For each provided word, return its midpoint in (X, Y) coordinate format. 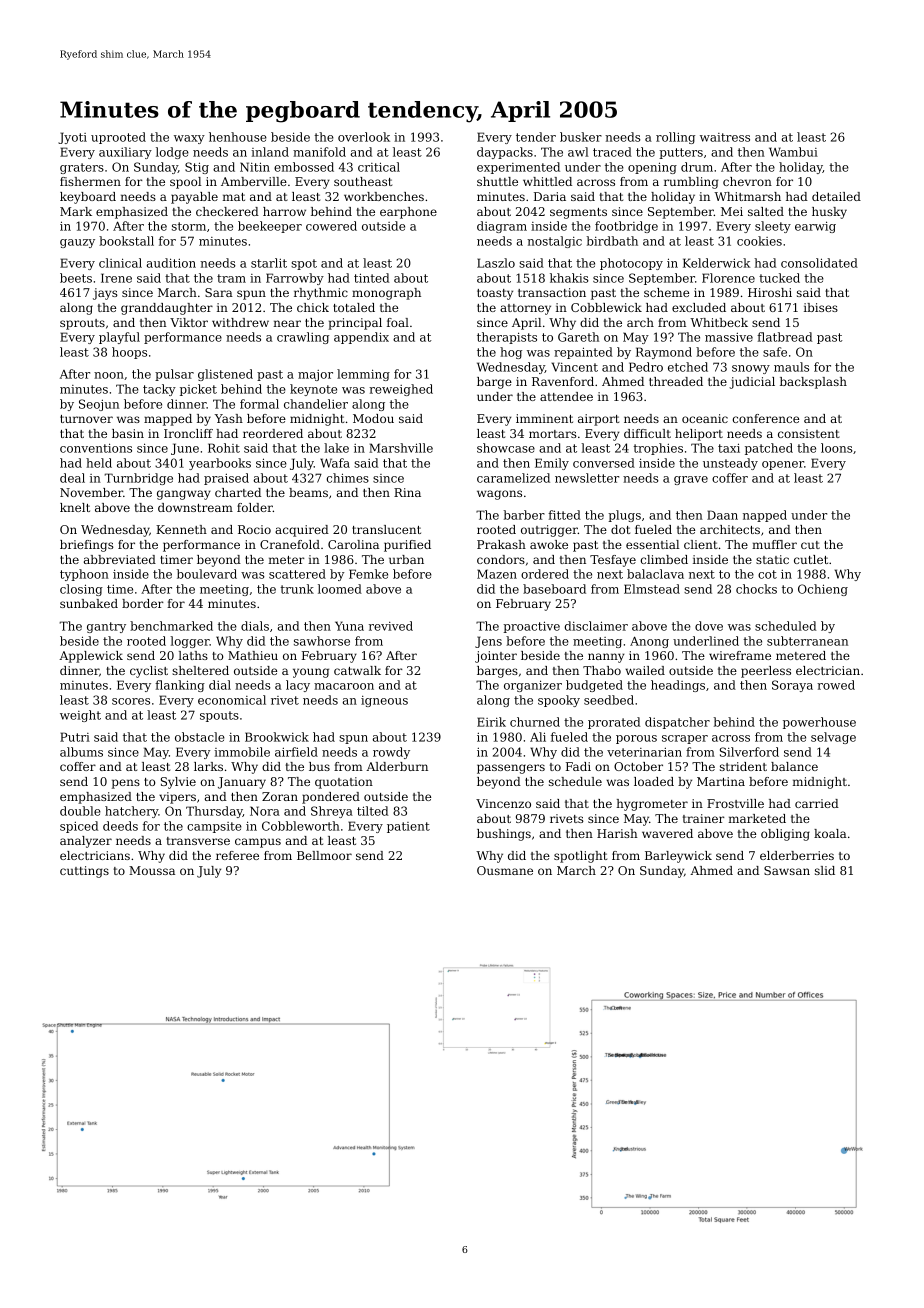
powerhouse (819, 723)
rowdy (391, 753)
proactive (531, 627)
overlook (364, 137)
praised (226, 479)
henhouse (238, 137)
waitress (725, 137)
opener (783, 465)
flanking (180, 686)
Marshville (401, 448)
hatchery (131, 812)
